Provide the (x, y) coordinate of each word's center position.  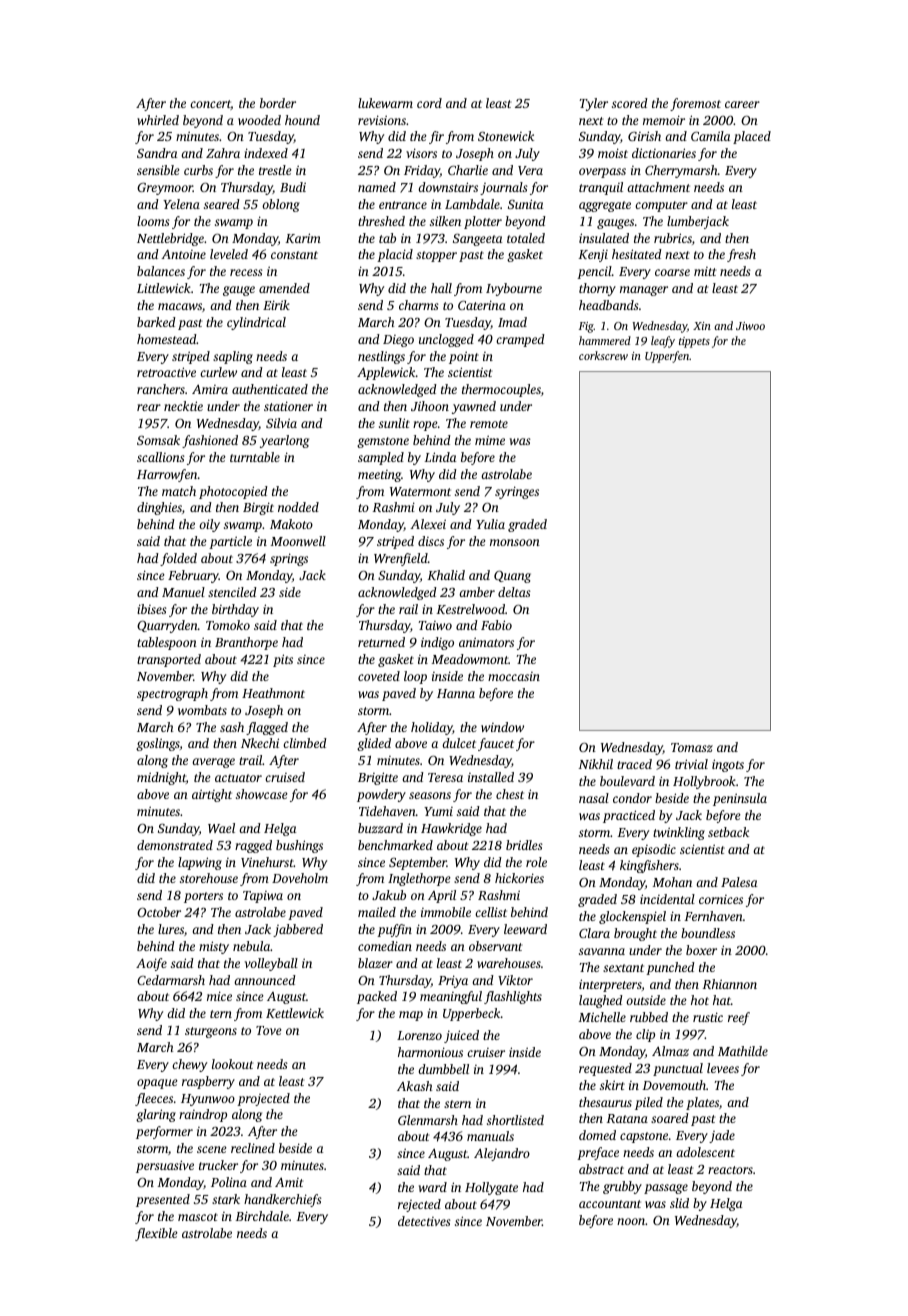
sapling (233, 357)
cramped (520, 340)
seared (222, 204)
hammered (605, 340)
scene (212, 1149)
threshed (381, 221)
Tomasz (692, 747)
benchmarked (395, 845)
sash (232, 727)
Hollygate (491, 1188)
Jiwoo (750, 326)
